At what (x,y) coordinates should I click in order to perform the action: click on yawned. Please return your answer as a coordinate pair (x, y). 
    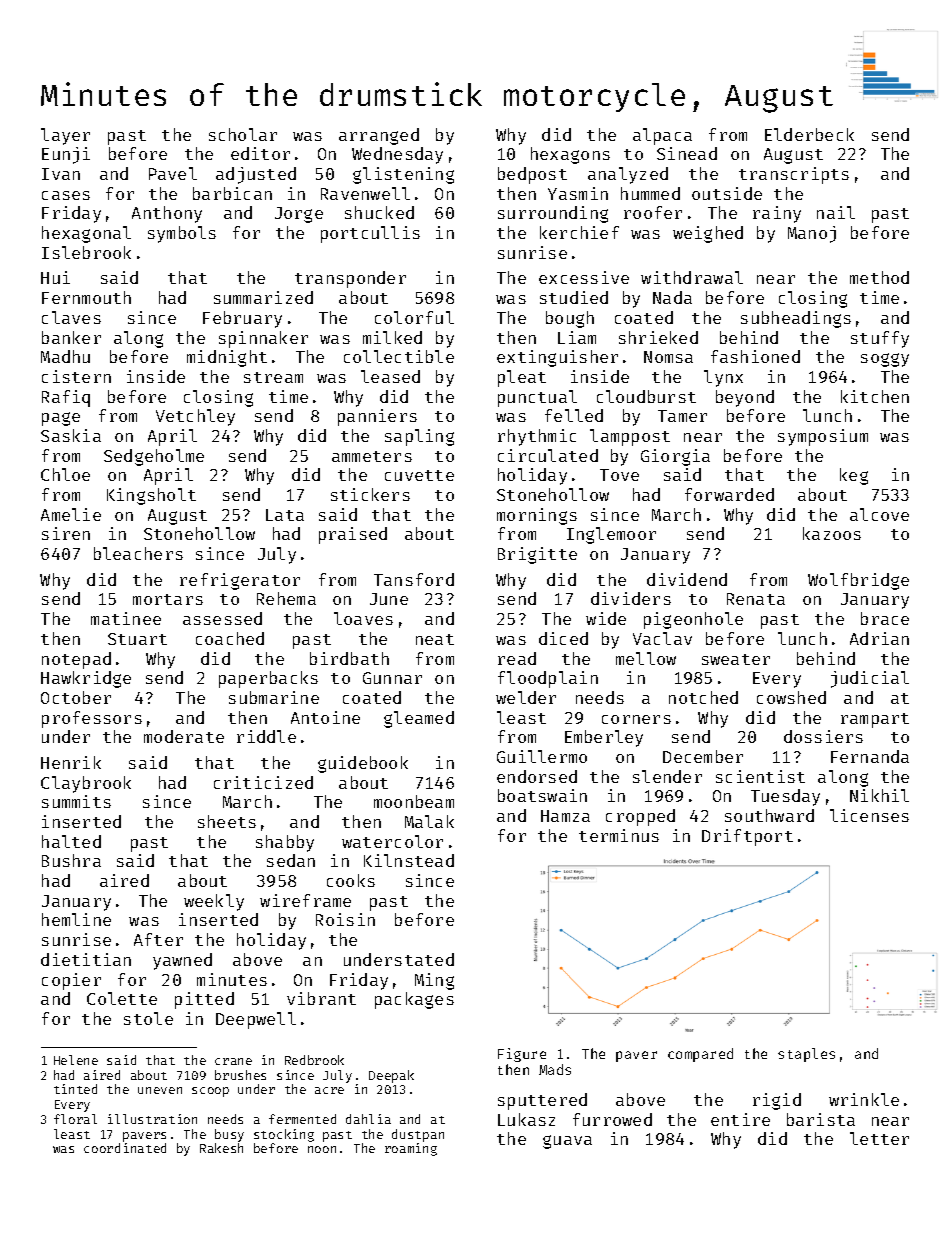
    Looking at the image, I should click on (182, 961).
